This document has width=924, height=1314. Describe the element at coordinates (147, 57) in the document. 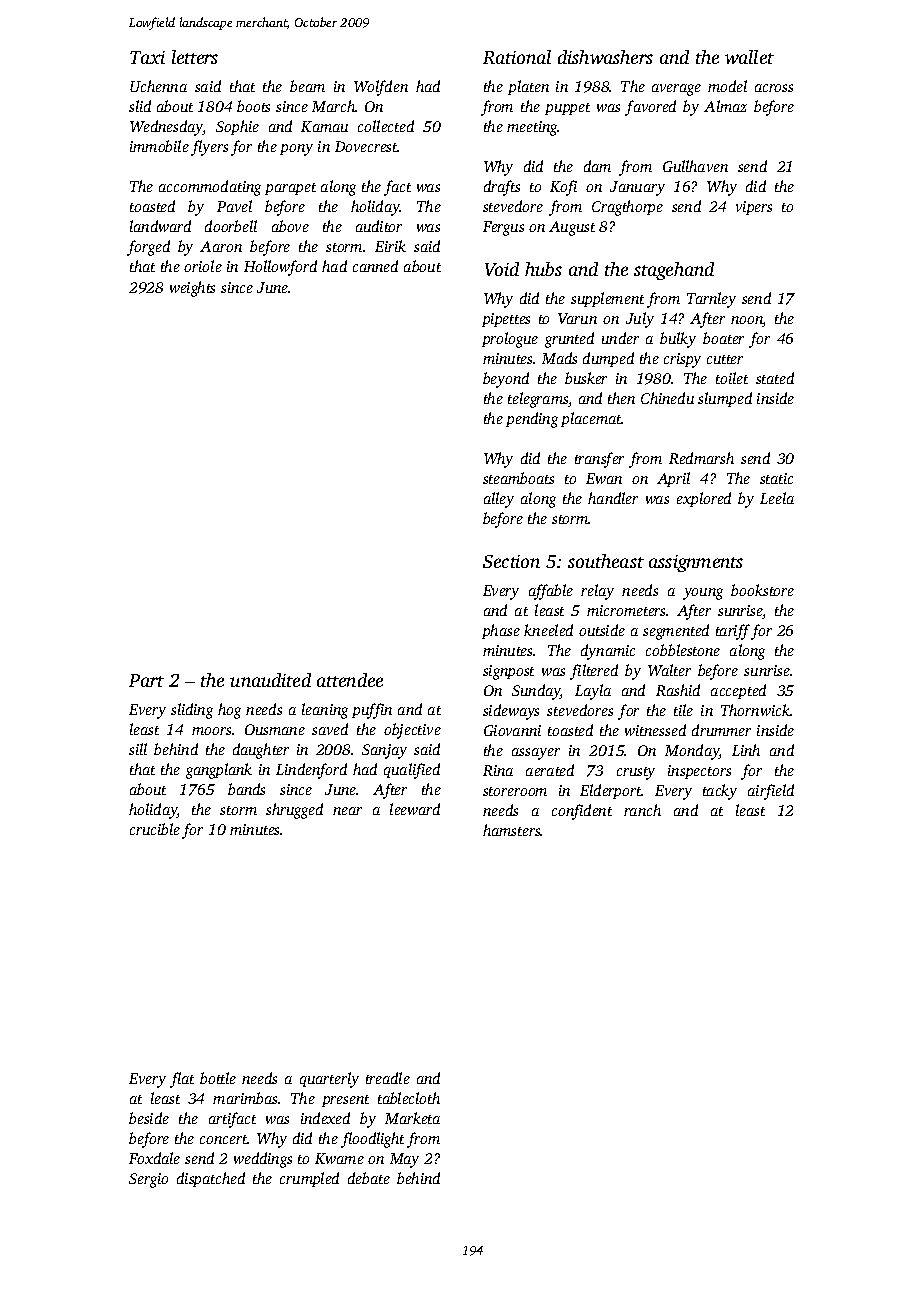

I see `Taxi` at that location.
